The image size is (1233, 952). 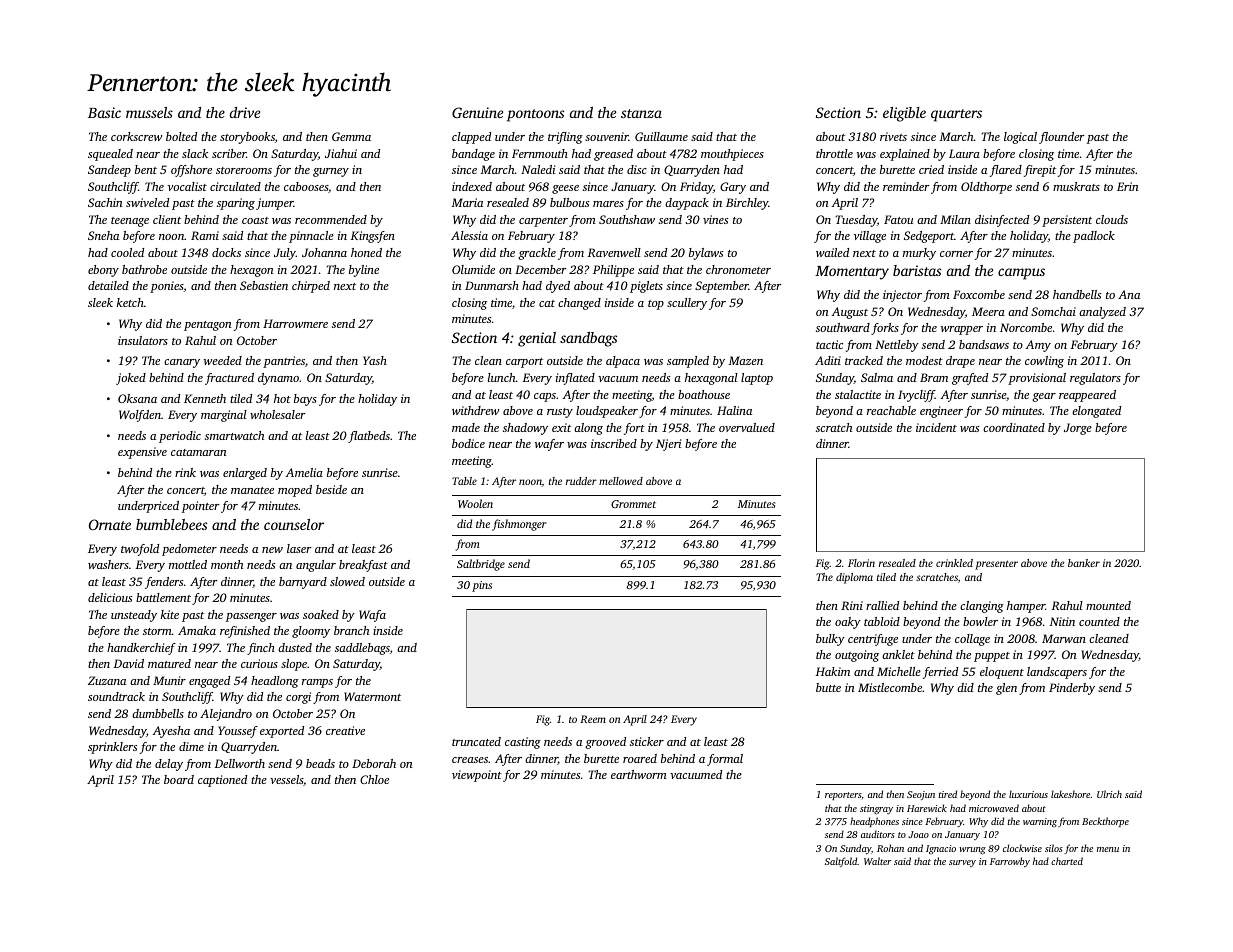 I want to click on board, so click(x=179, y=779).
